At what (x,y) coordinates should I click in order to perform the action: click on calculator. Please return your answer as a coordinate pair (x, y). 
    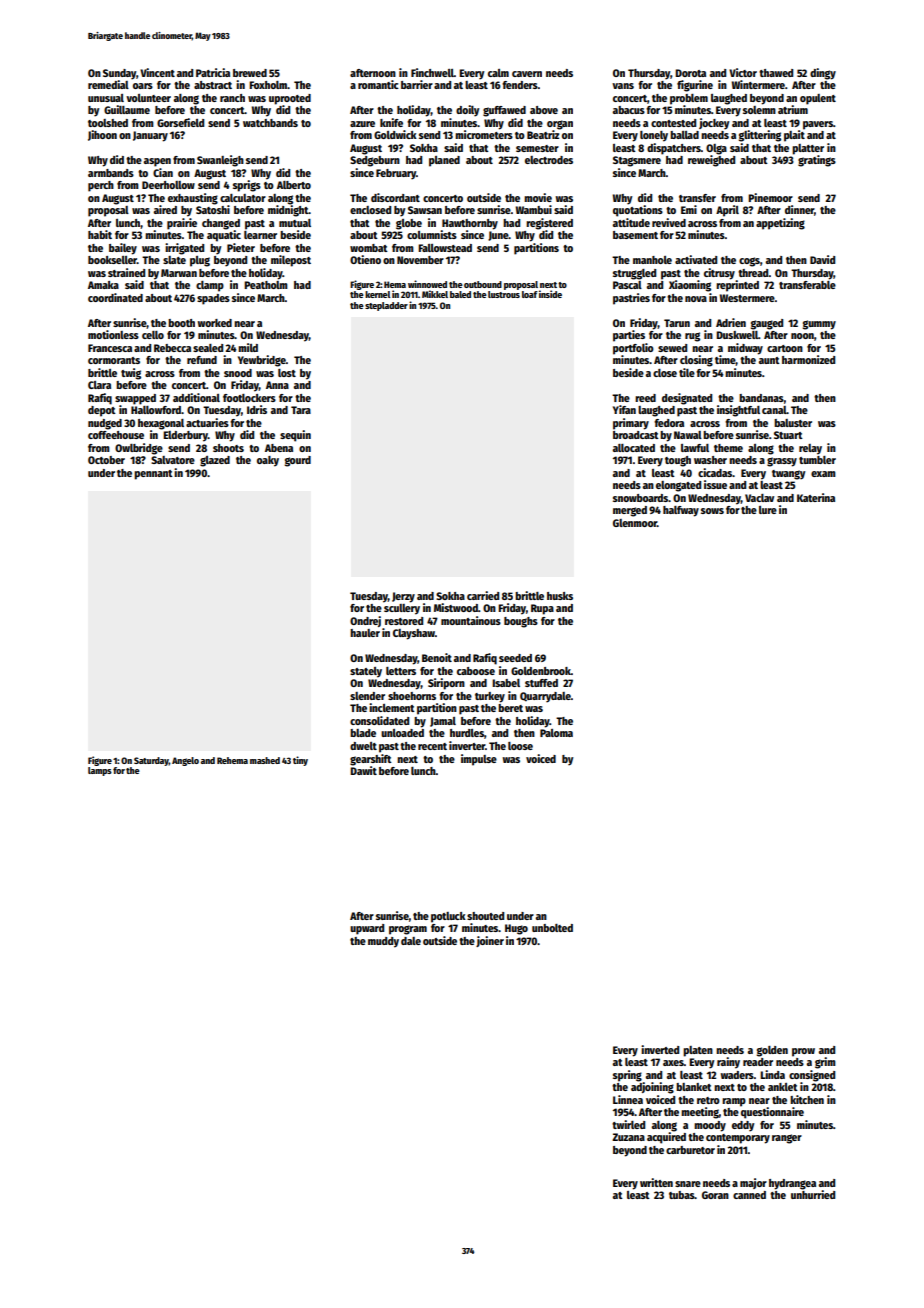
    Looking at the image, I should click on (243, 198).
